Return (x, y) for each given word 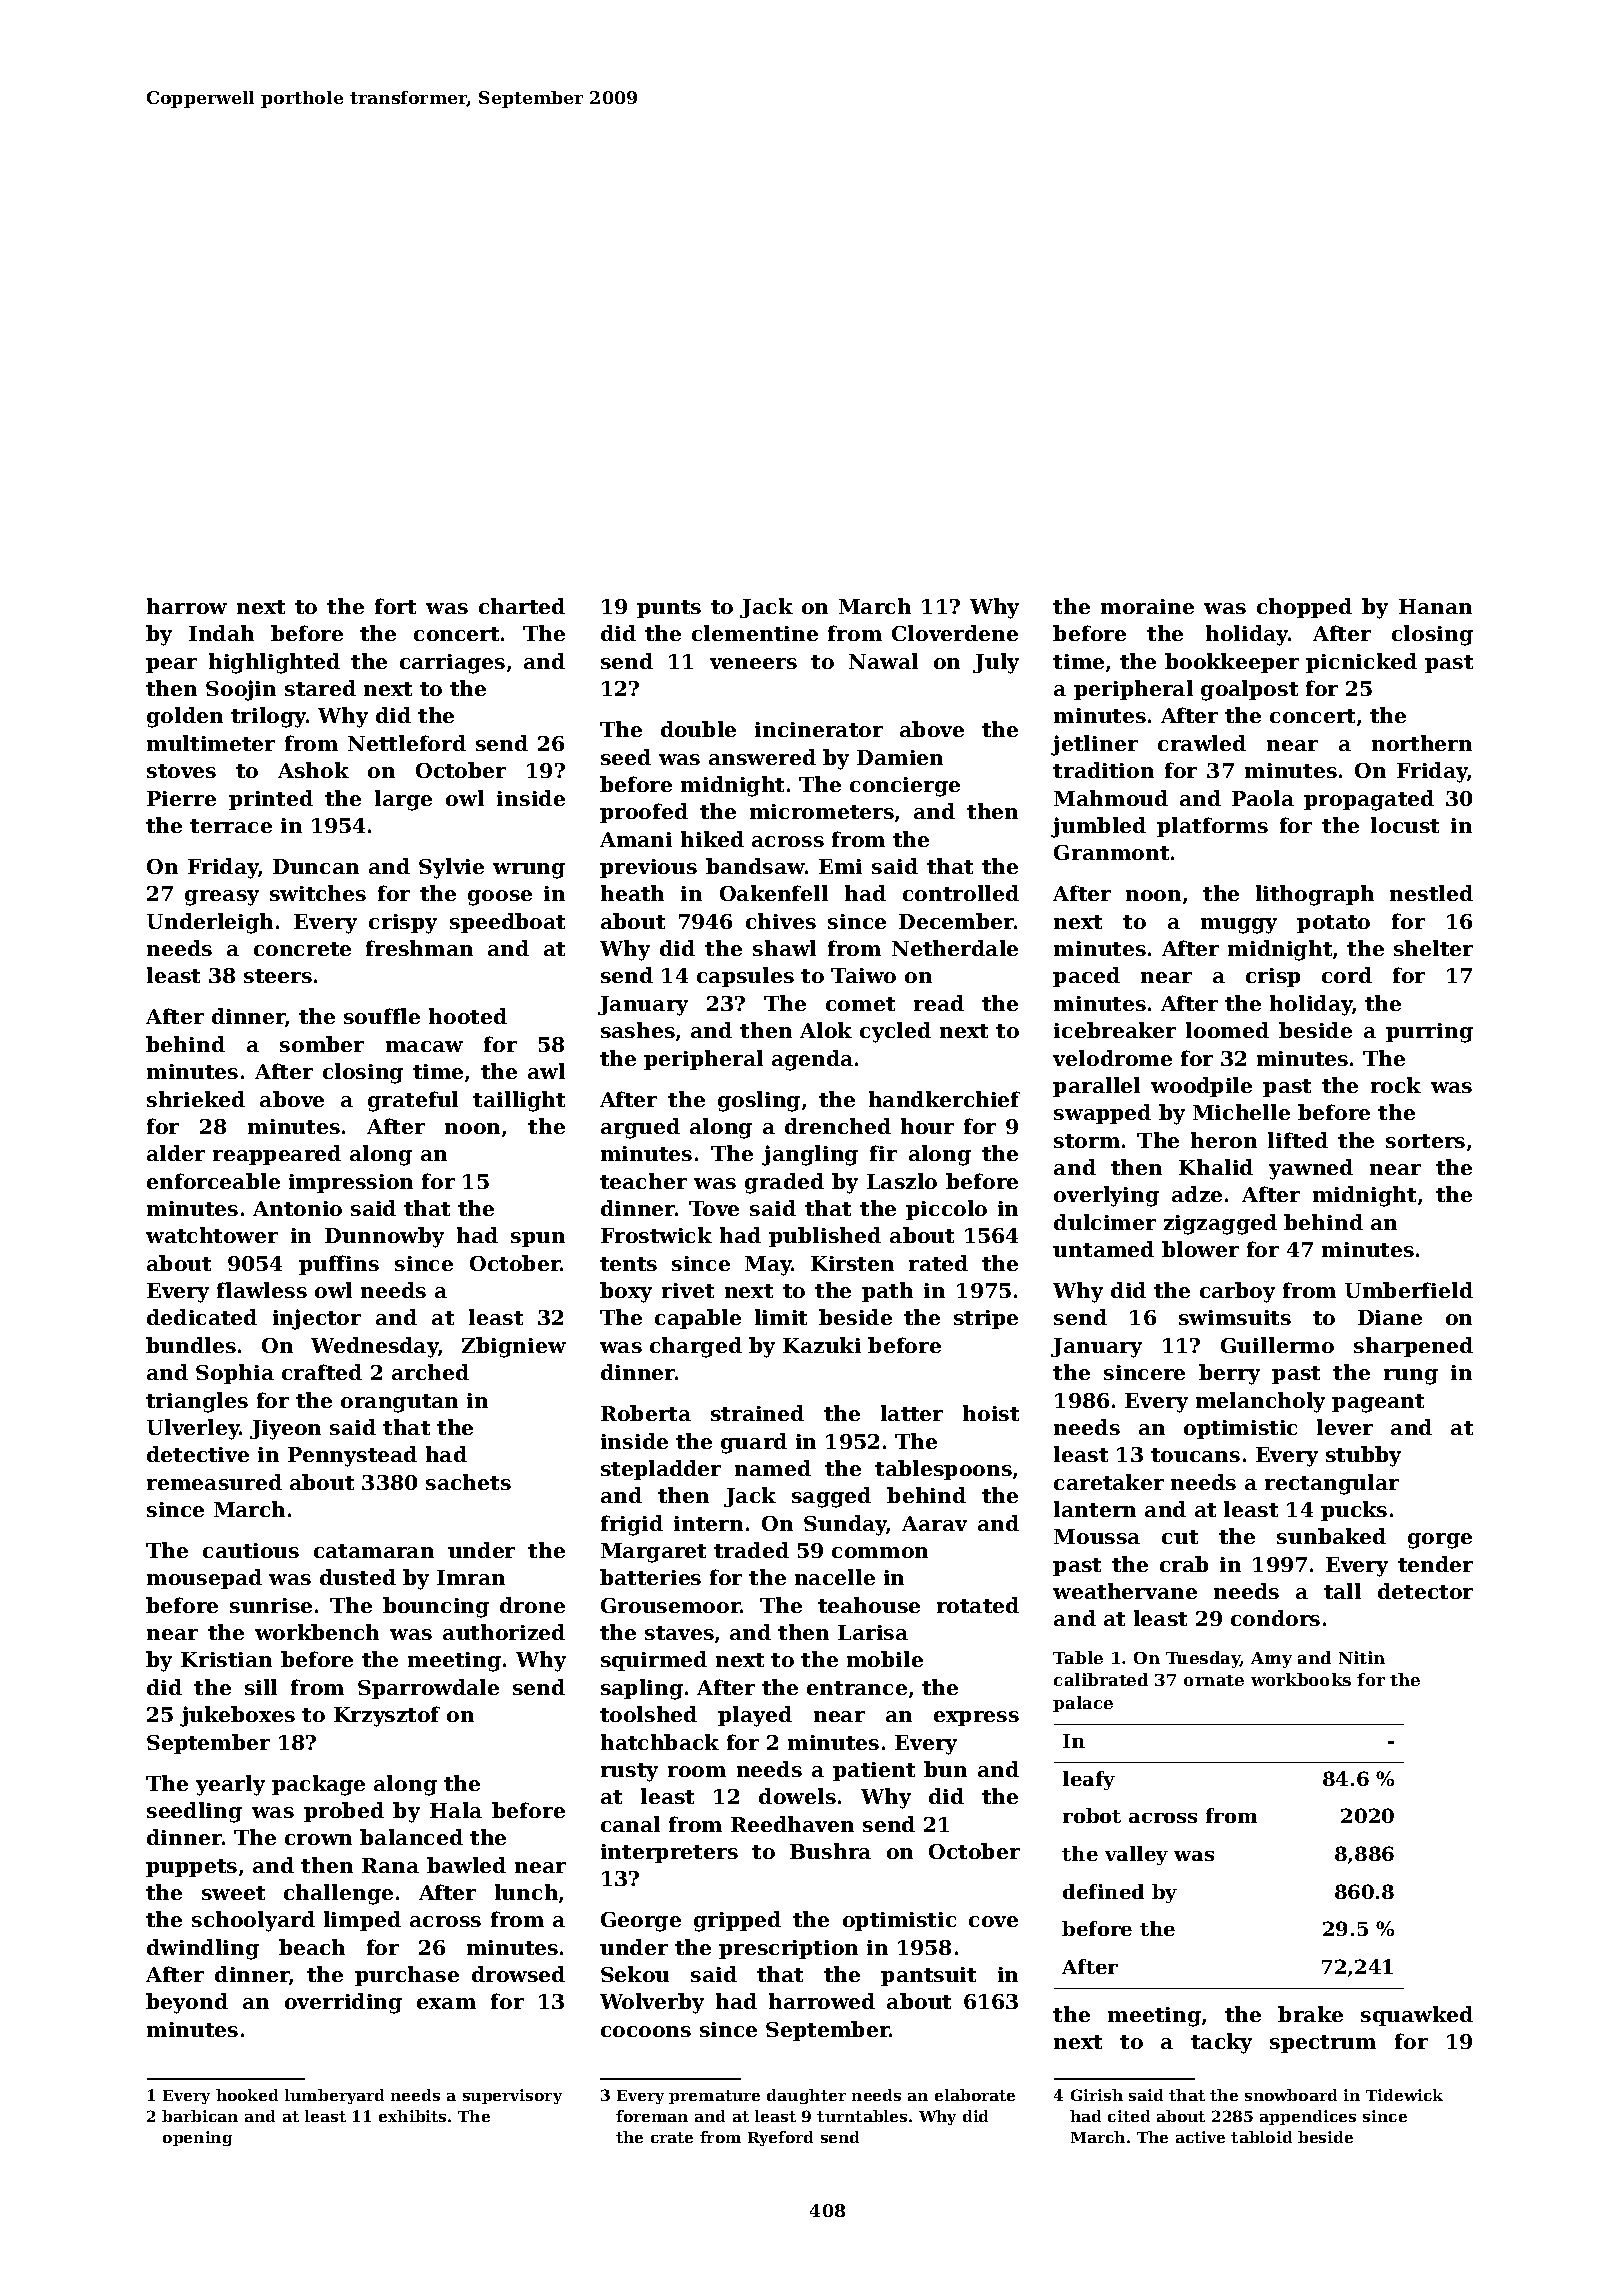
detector (1425, 1591)
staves (679, 1633)
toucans (1195, 1455)
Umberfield (1409, 1290)
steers (278, 976)
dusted (358, 1577)
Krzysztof (387, 1716)
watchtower (212, 1235)
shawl (784, 948)
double (698, 729)
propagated (1369, 800)
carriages (452, 664)
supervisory (512, 2096)
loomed (1227, 1030)
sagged (831, 1497)
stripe (986, 1319)
